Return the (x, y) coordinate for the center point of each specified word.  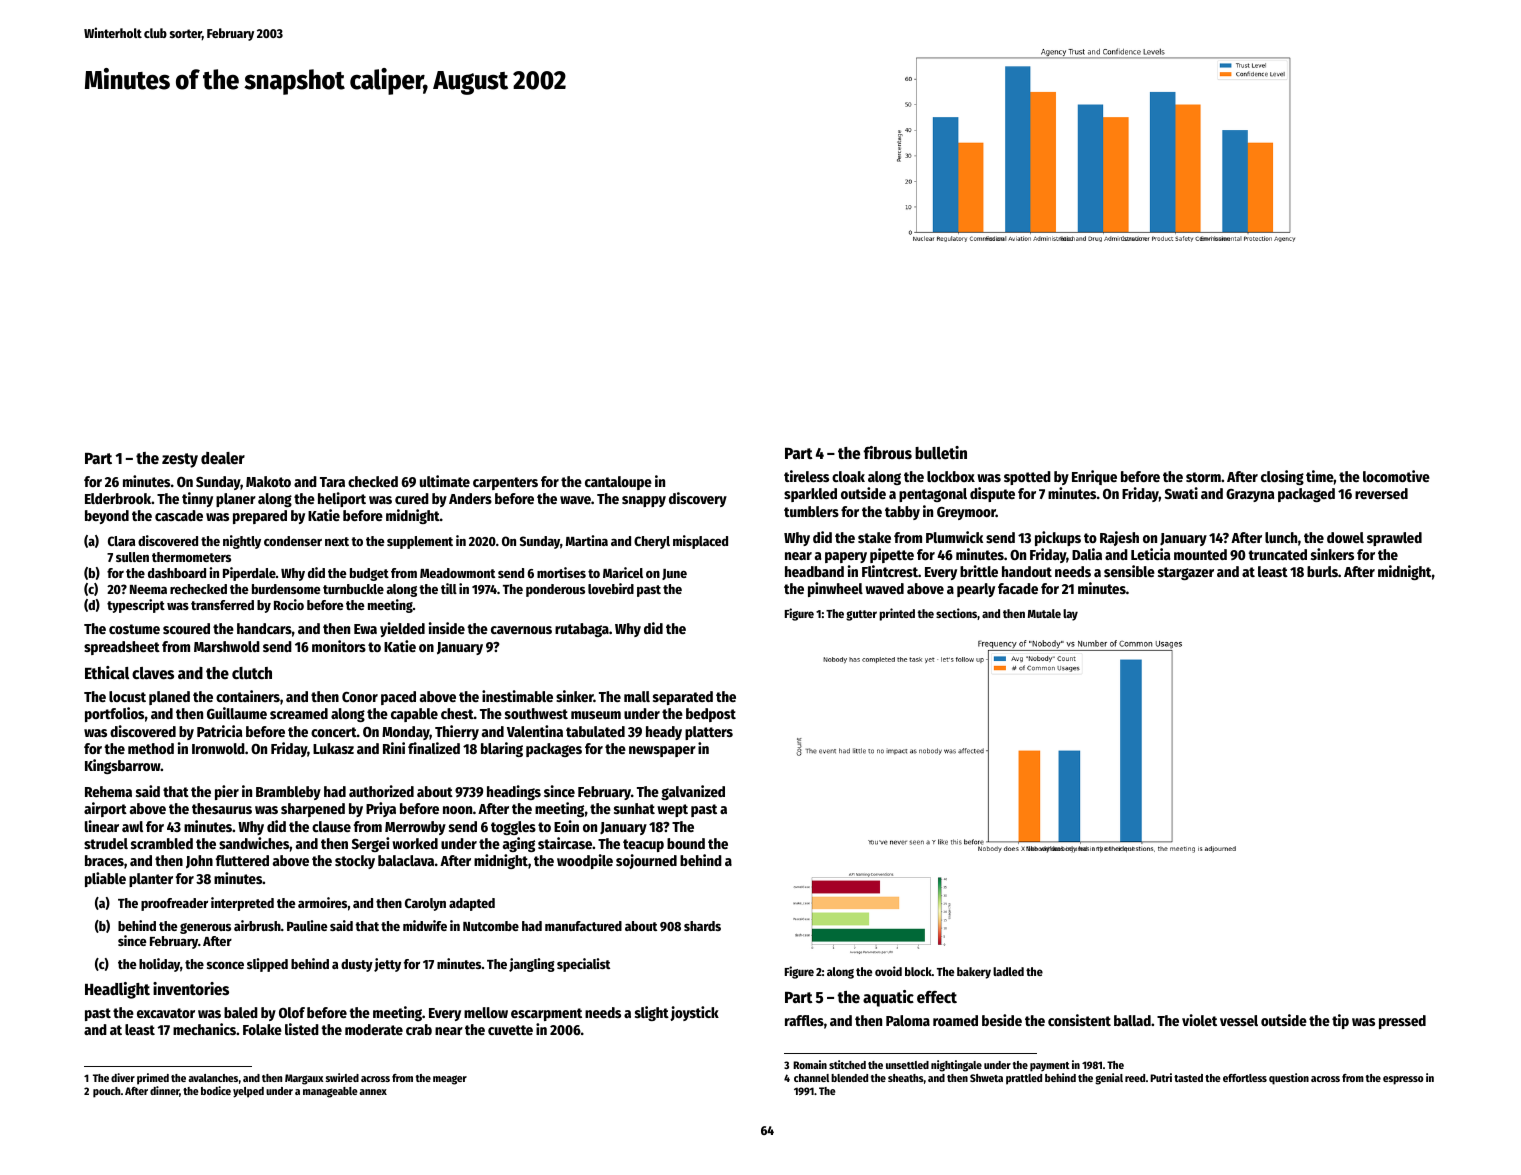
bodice (216, 1090)
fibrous (888, 452)
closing (1282, 477)
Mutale (1044, 613)
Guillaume (237, 713)
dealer (223, 458)
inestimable (517, 696)
